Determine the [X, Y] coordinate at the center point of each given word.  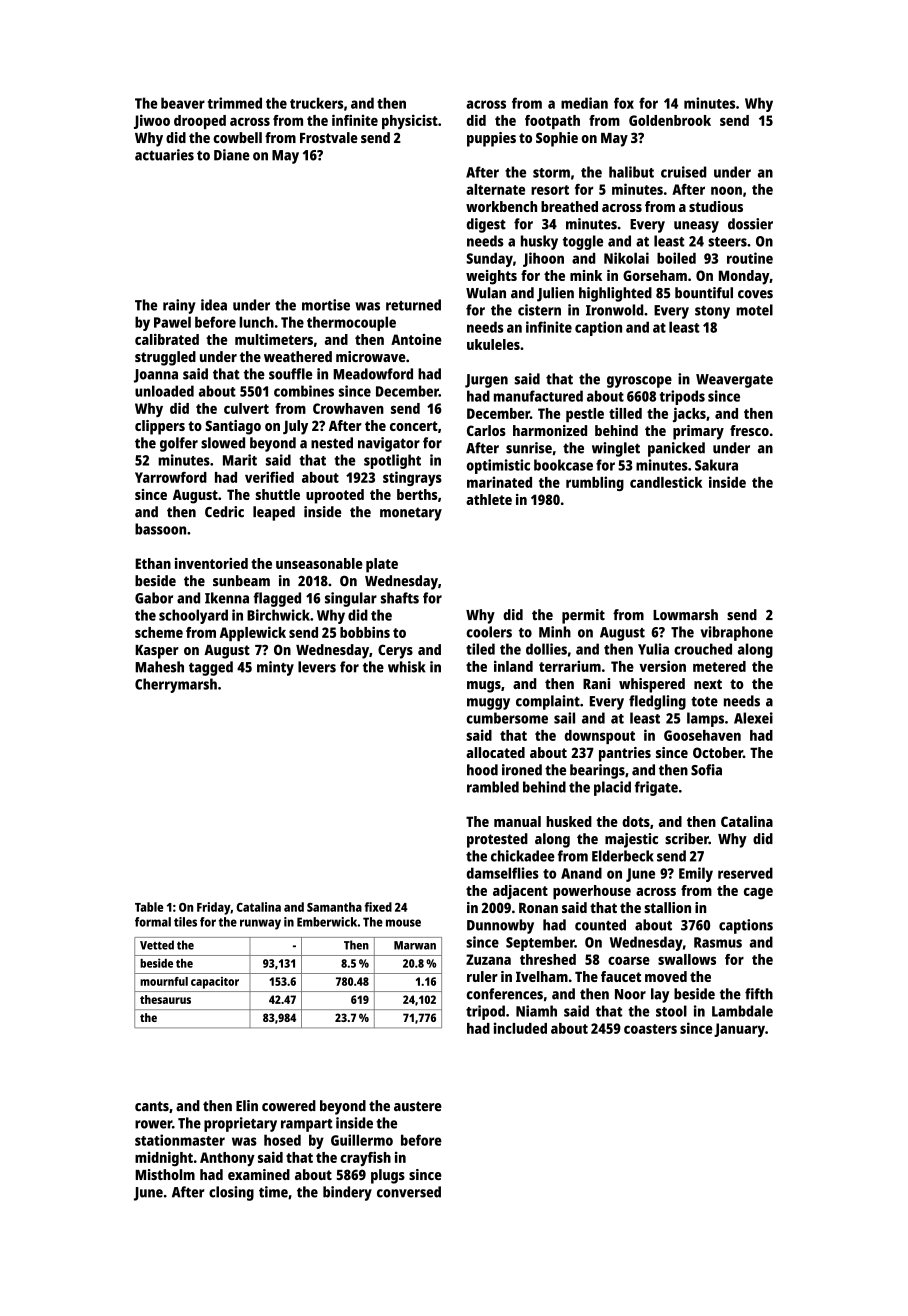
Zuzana [488, 959]
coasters [650, 1029]
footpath [552, 122]
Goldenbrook [670, 120]
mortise [326, 305]
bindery [347, 1193]
